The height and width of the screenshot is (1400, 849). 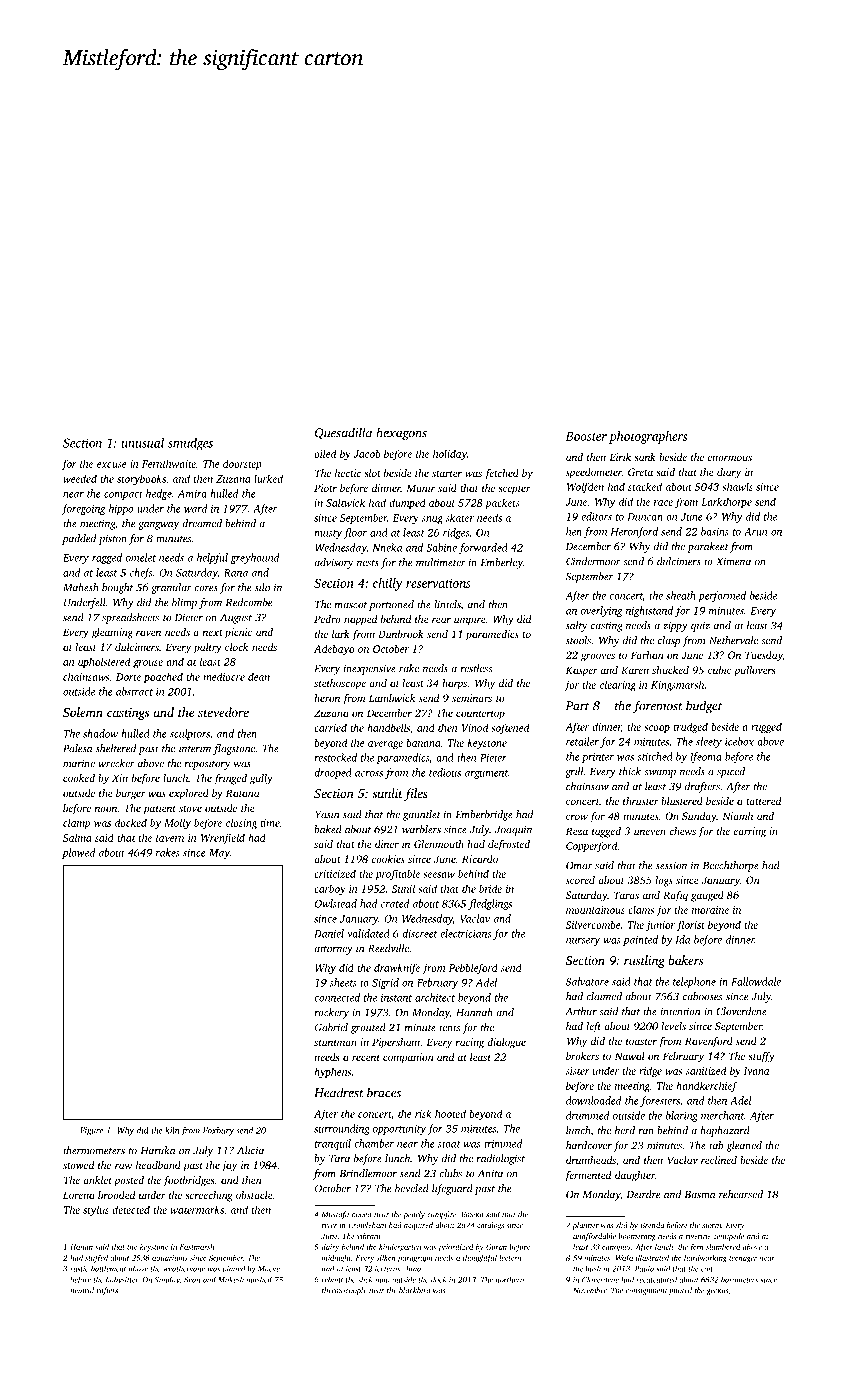 What do you see at coordinates (586, 436) in the screenshot?
I see `Booster` at bounding box center [586, 436].
